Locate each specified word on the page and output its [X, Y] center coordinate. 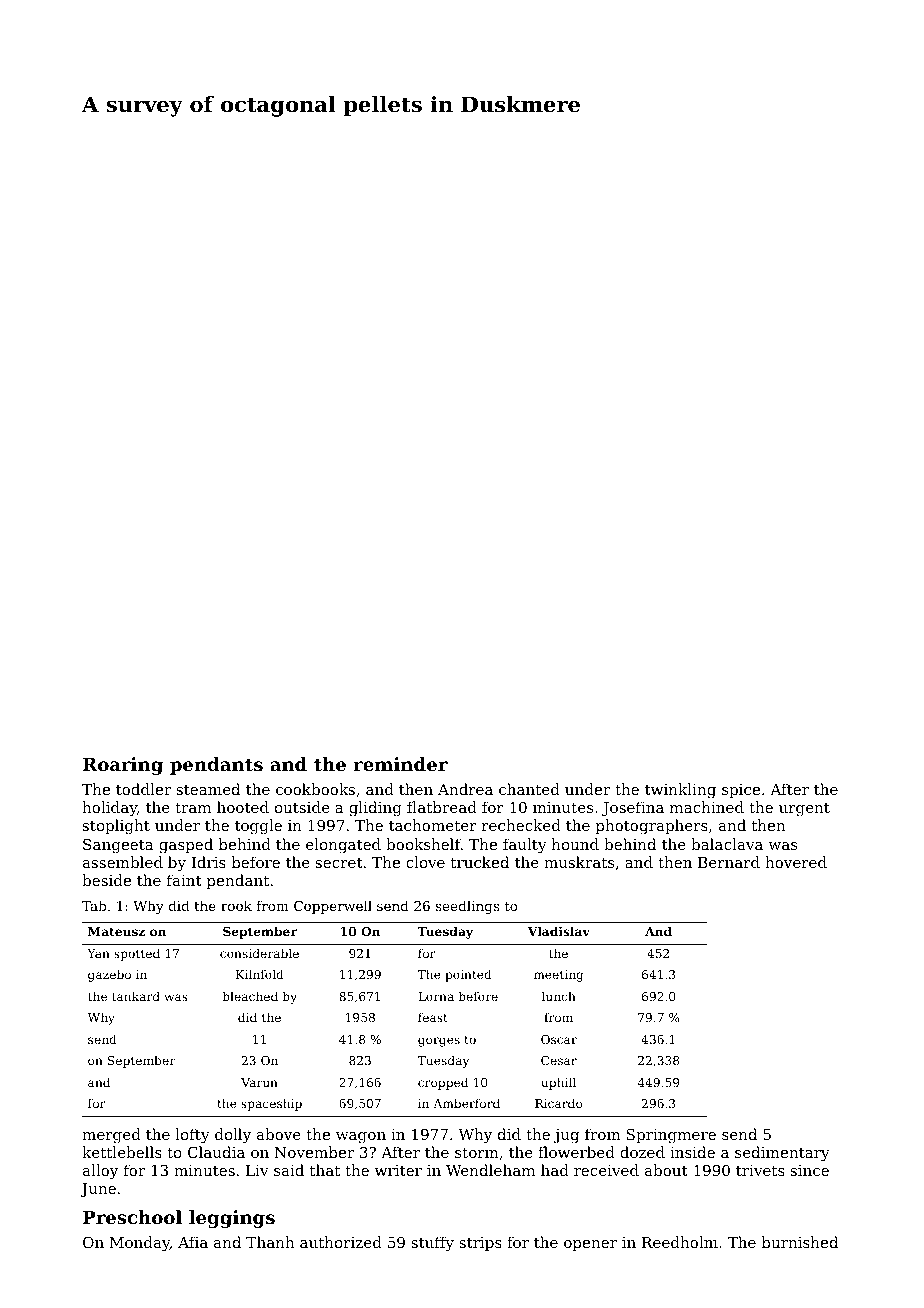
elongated [343, 846]
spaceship [271, 1104]
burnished [800, 1242]
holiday [109, 809]
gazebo [109, 975]
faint [184, 880]
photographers [652, 827]
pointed [468, 975]
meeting [558, 976]
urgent [804, 810]
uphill [558, 1083]
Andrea [465, 789]
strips [480, 1244]
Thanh [270, 1242]
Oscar [559, 1039]
